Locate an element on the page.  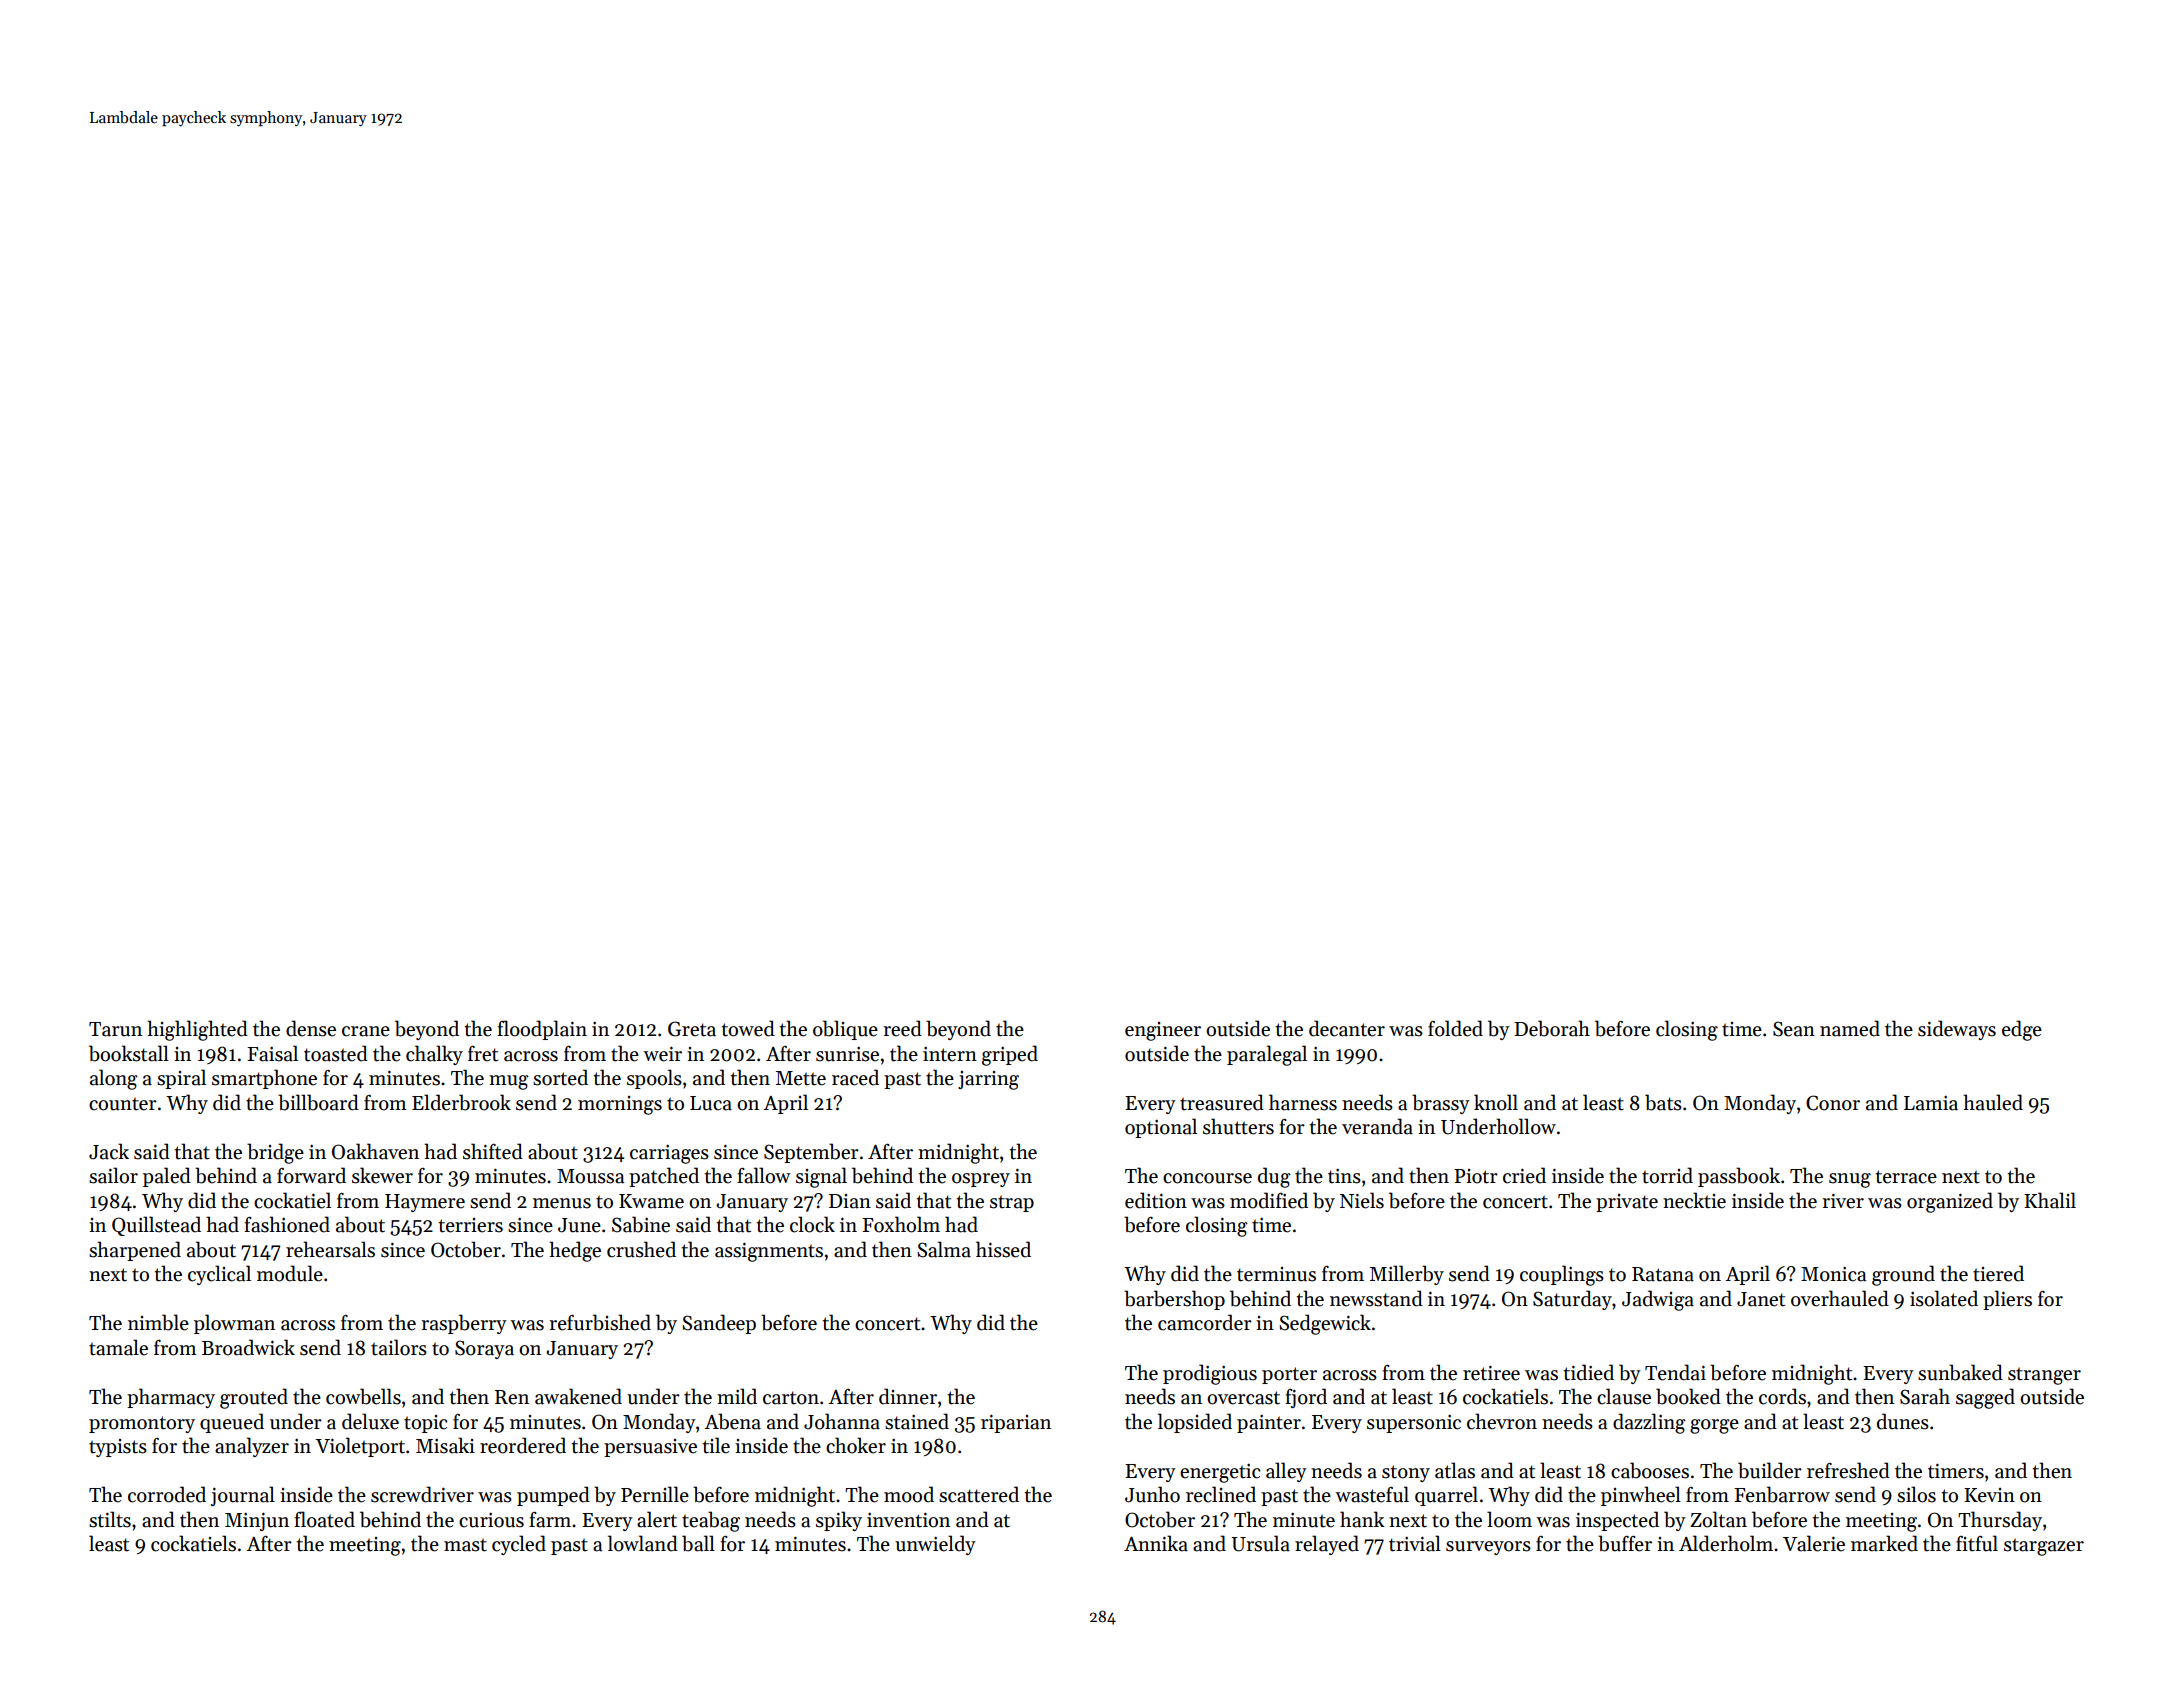
hissed is located at coordinates (1003, 1249).
